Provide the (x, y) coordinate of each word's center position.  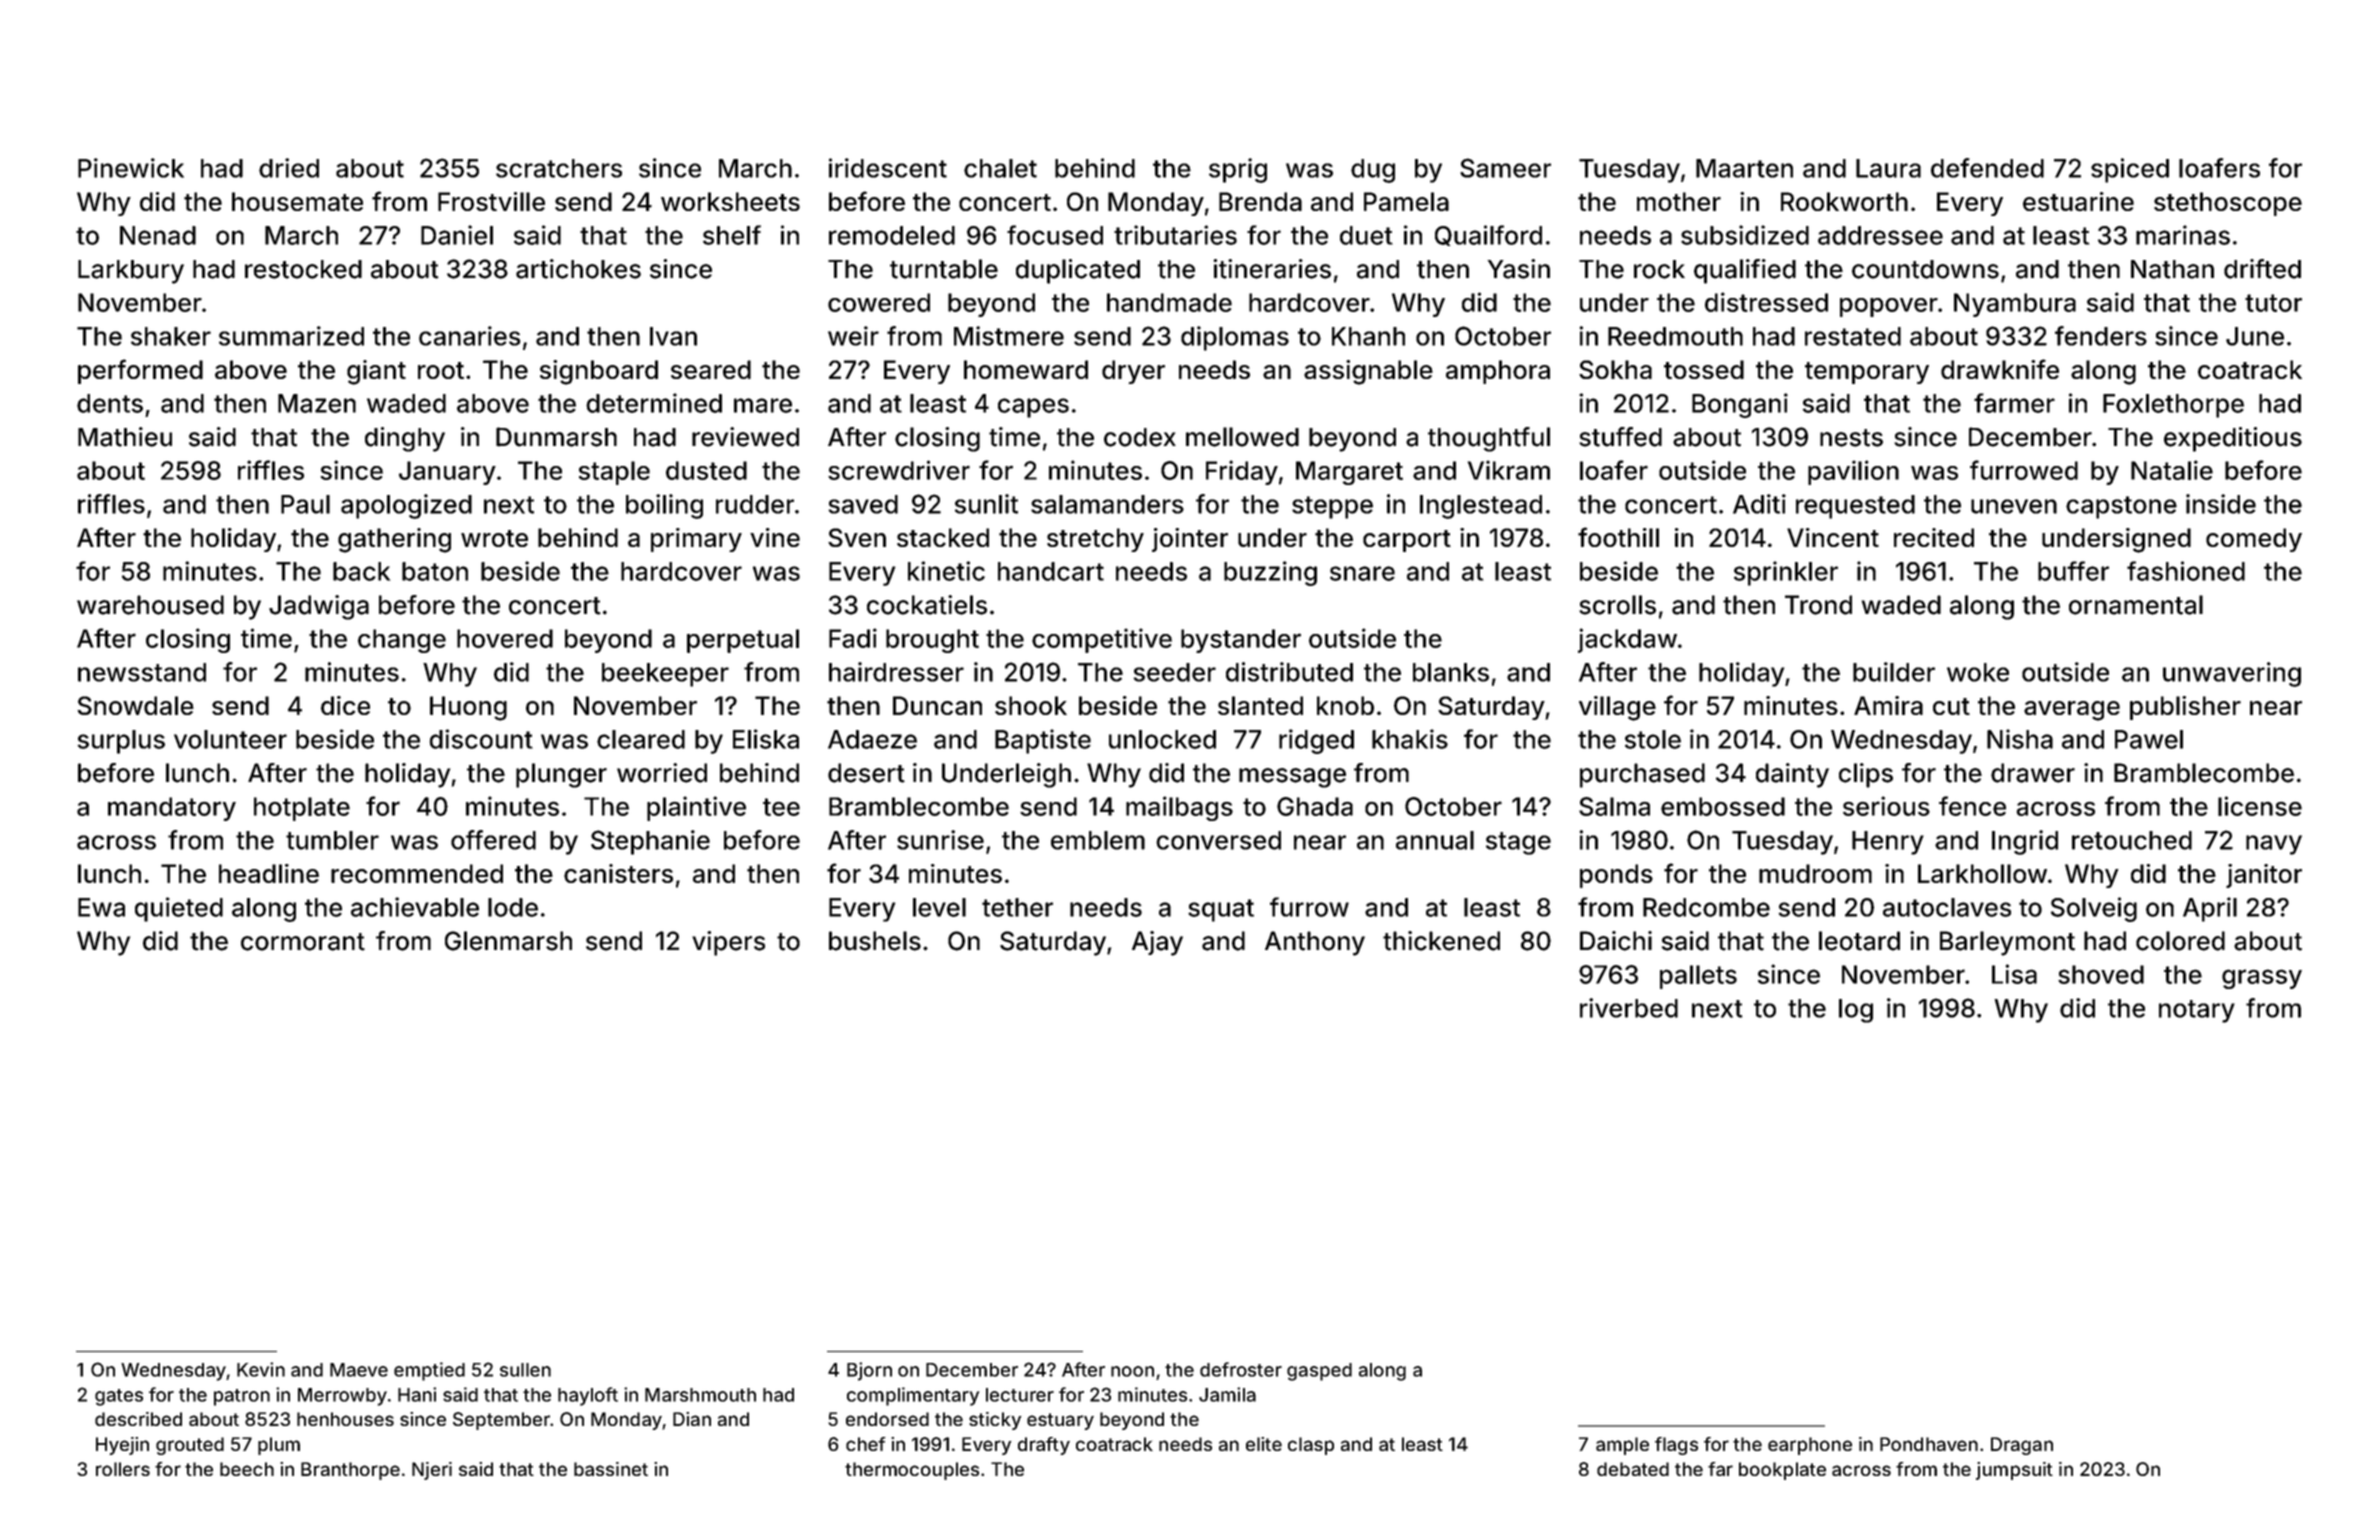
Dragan (2022, 1446)
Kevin (261, 1369)
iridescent (888, 168)
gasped (1319, 1372)
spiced (2130, 170)
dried (289, 168)
